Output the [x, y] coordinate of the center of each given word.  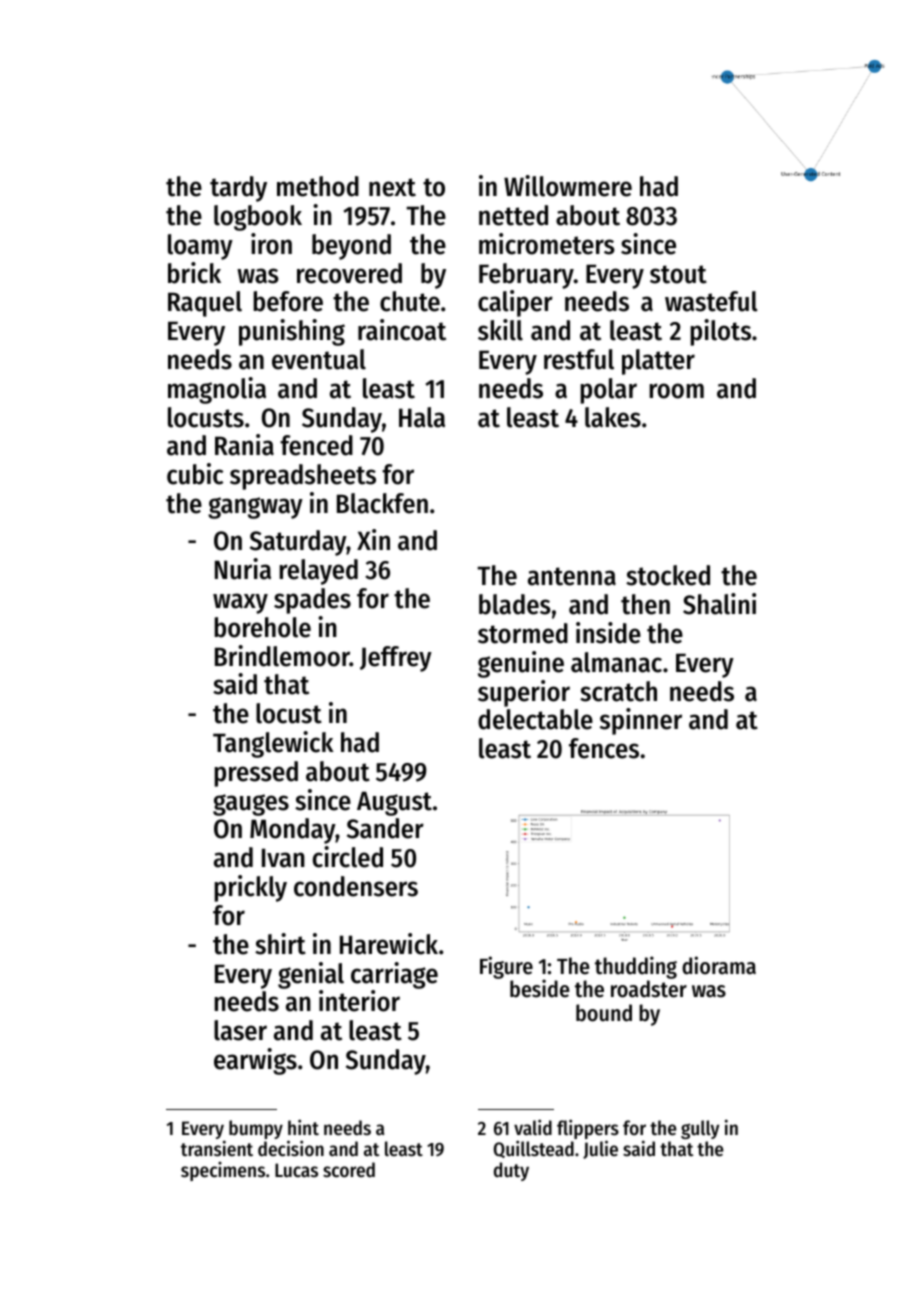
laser [240, 1030]
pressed [256, 774]
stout [678, 274]
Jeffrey [396, 659]
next [392, 187]
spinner [641, 721]
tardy [238, 189]
